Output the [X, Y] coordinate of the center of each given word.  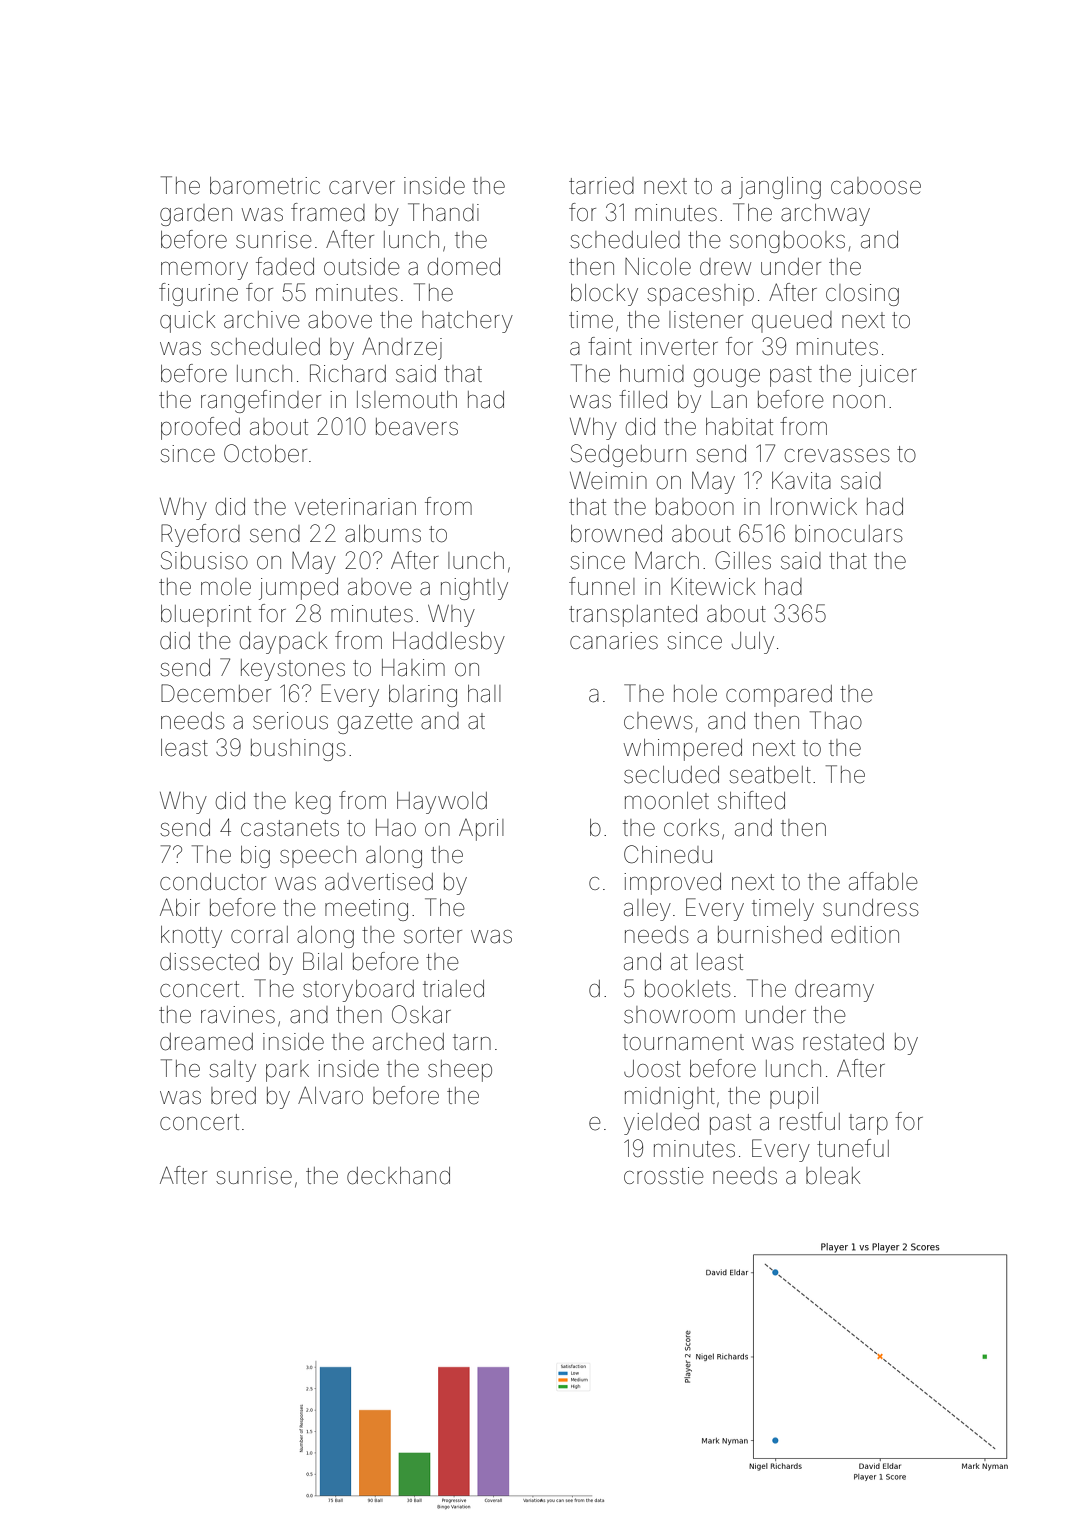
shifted [751, 800]
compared [779, 696]
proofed [200, 428]
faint [610, 346]
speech [318, 857]
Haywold [442, 803]
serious [290, 721]
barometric [265, 186]
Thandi [443, 212]
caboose [876, 186]
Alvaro [330, 1095]
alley [647, 910]
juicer [888, 376]
